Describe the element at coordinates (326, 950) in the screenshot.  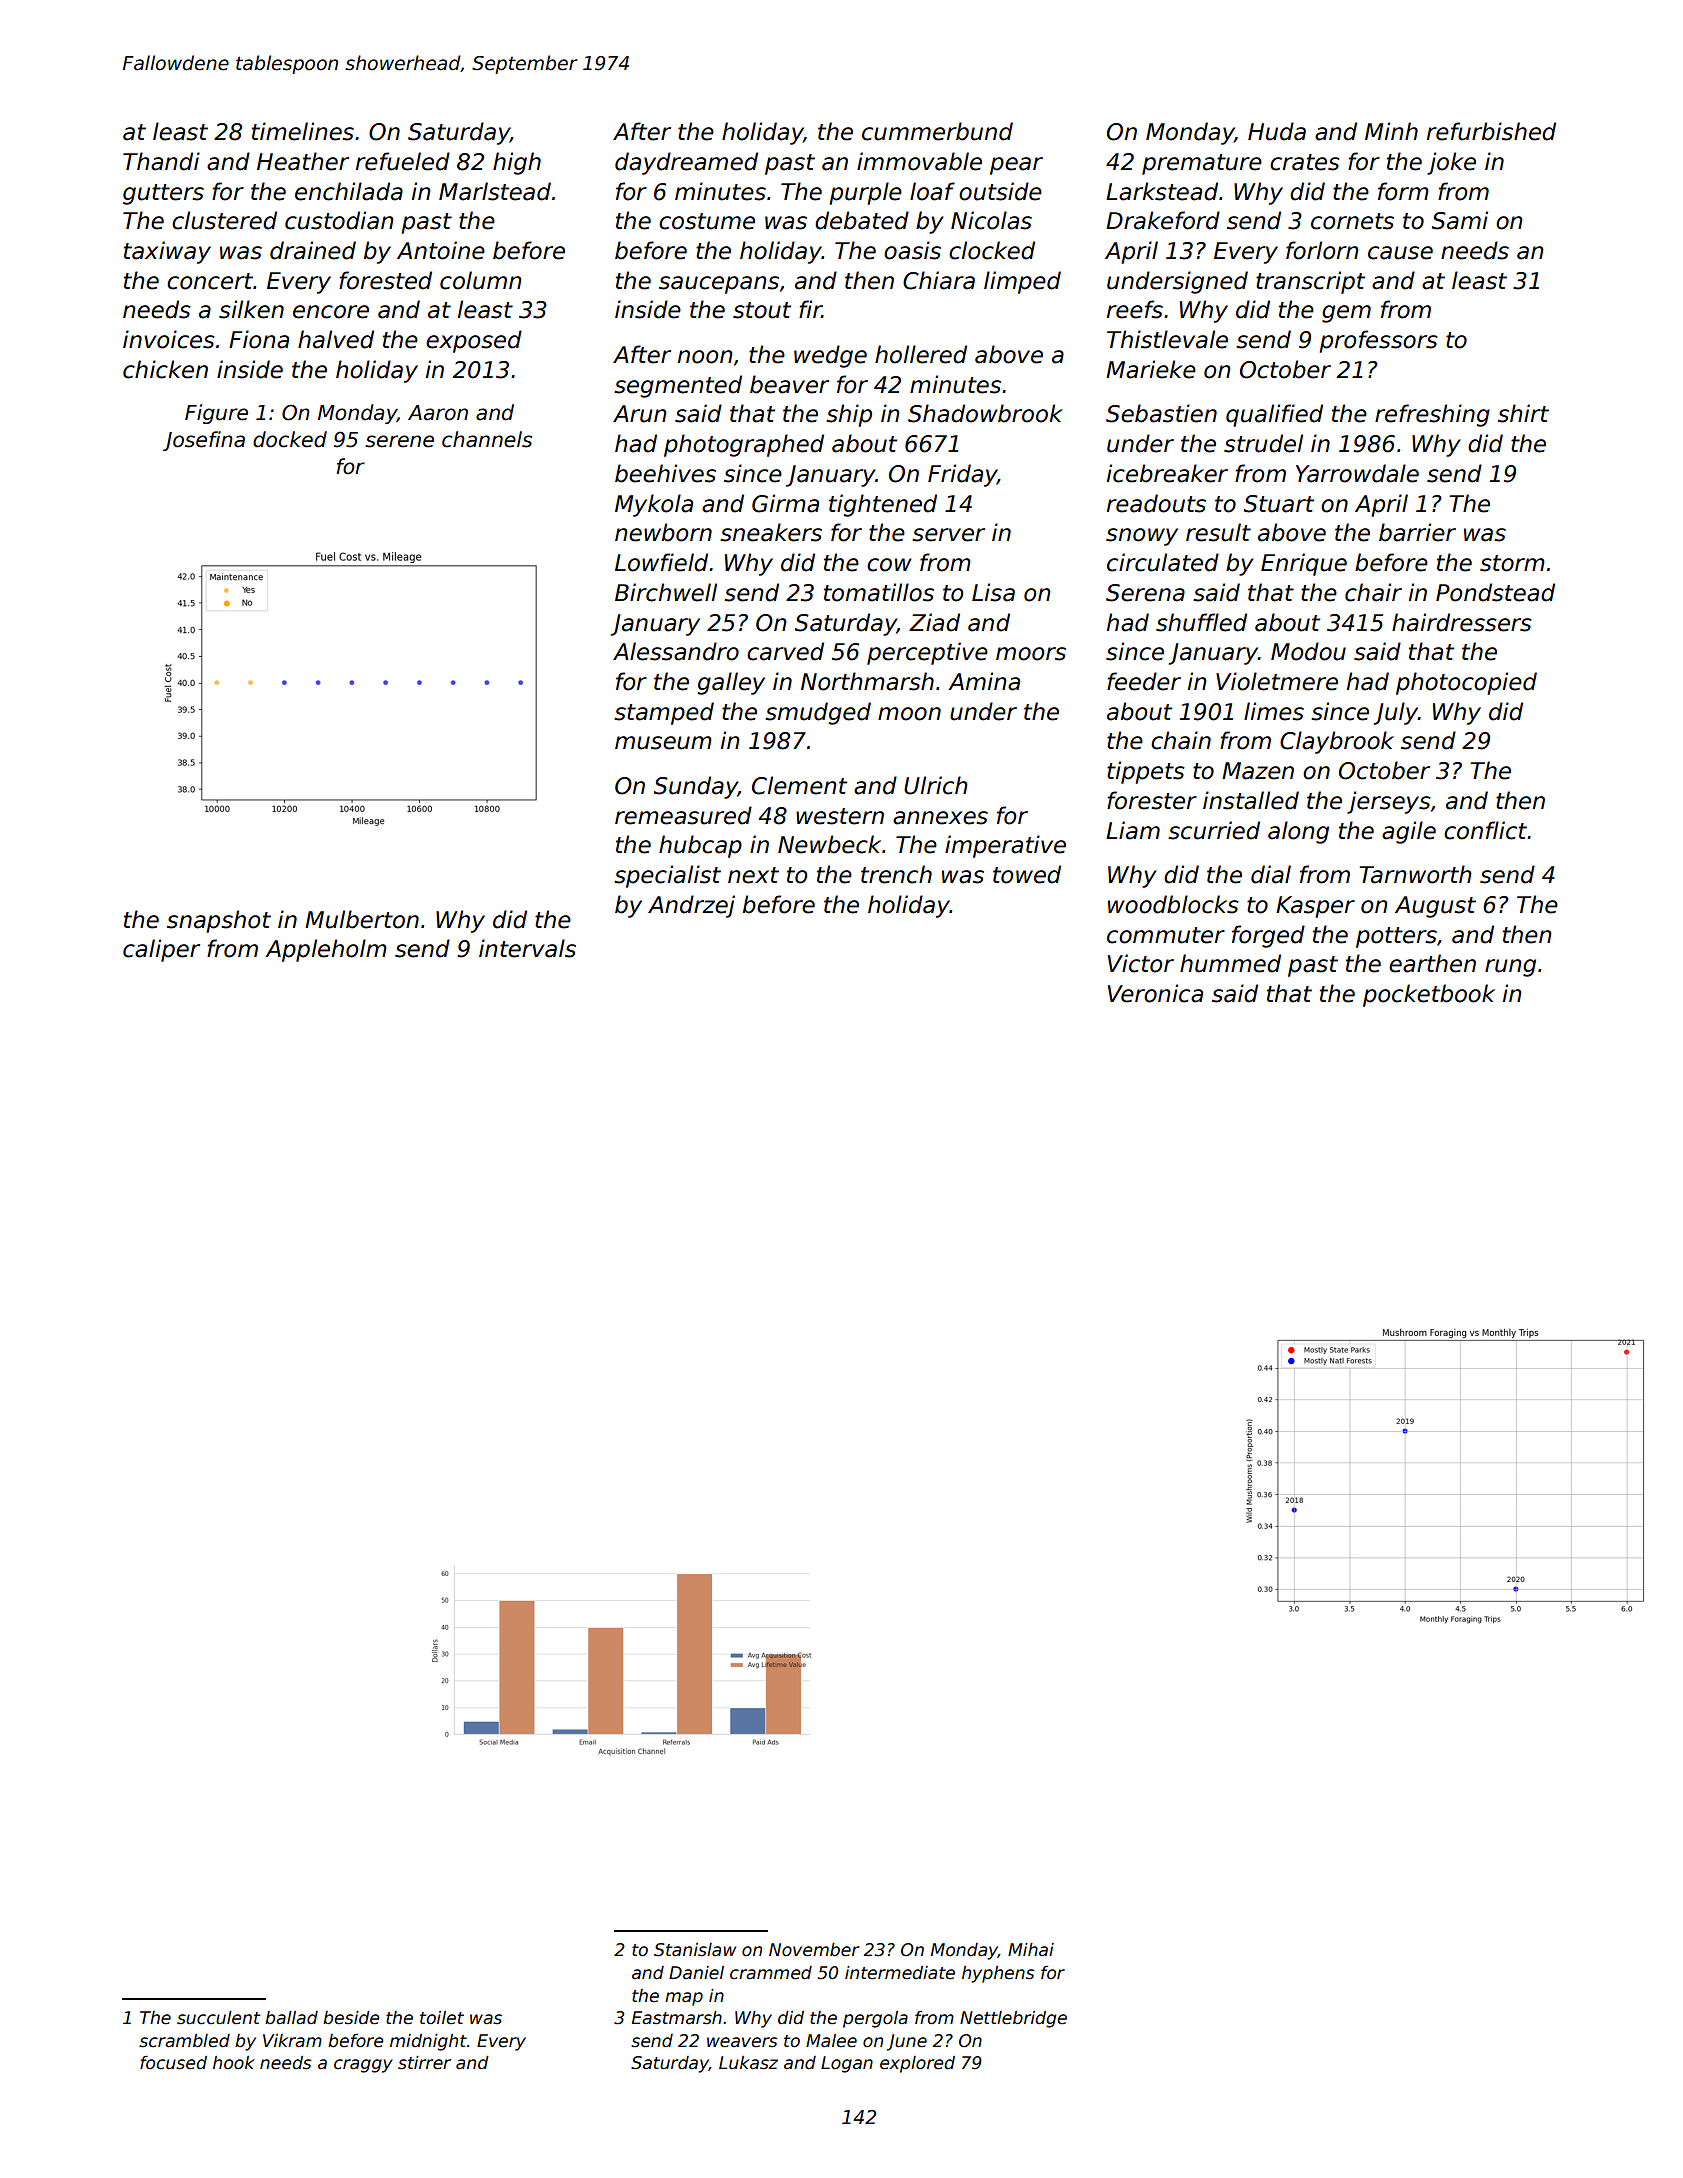
I see `Appleholm` at that location.
